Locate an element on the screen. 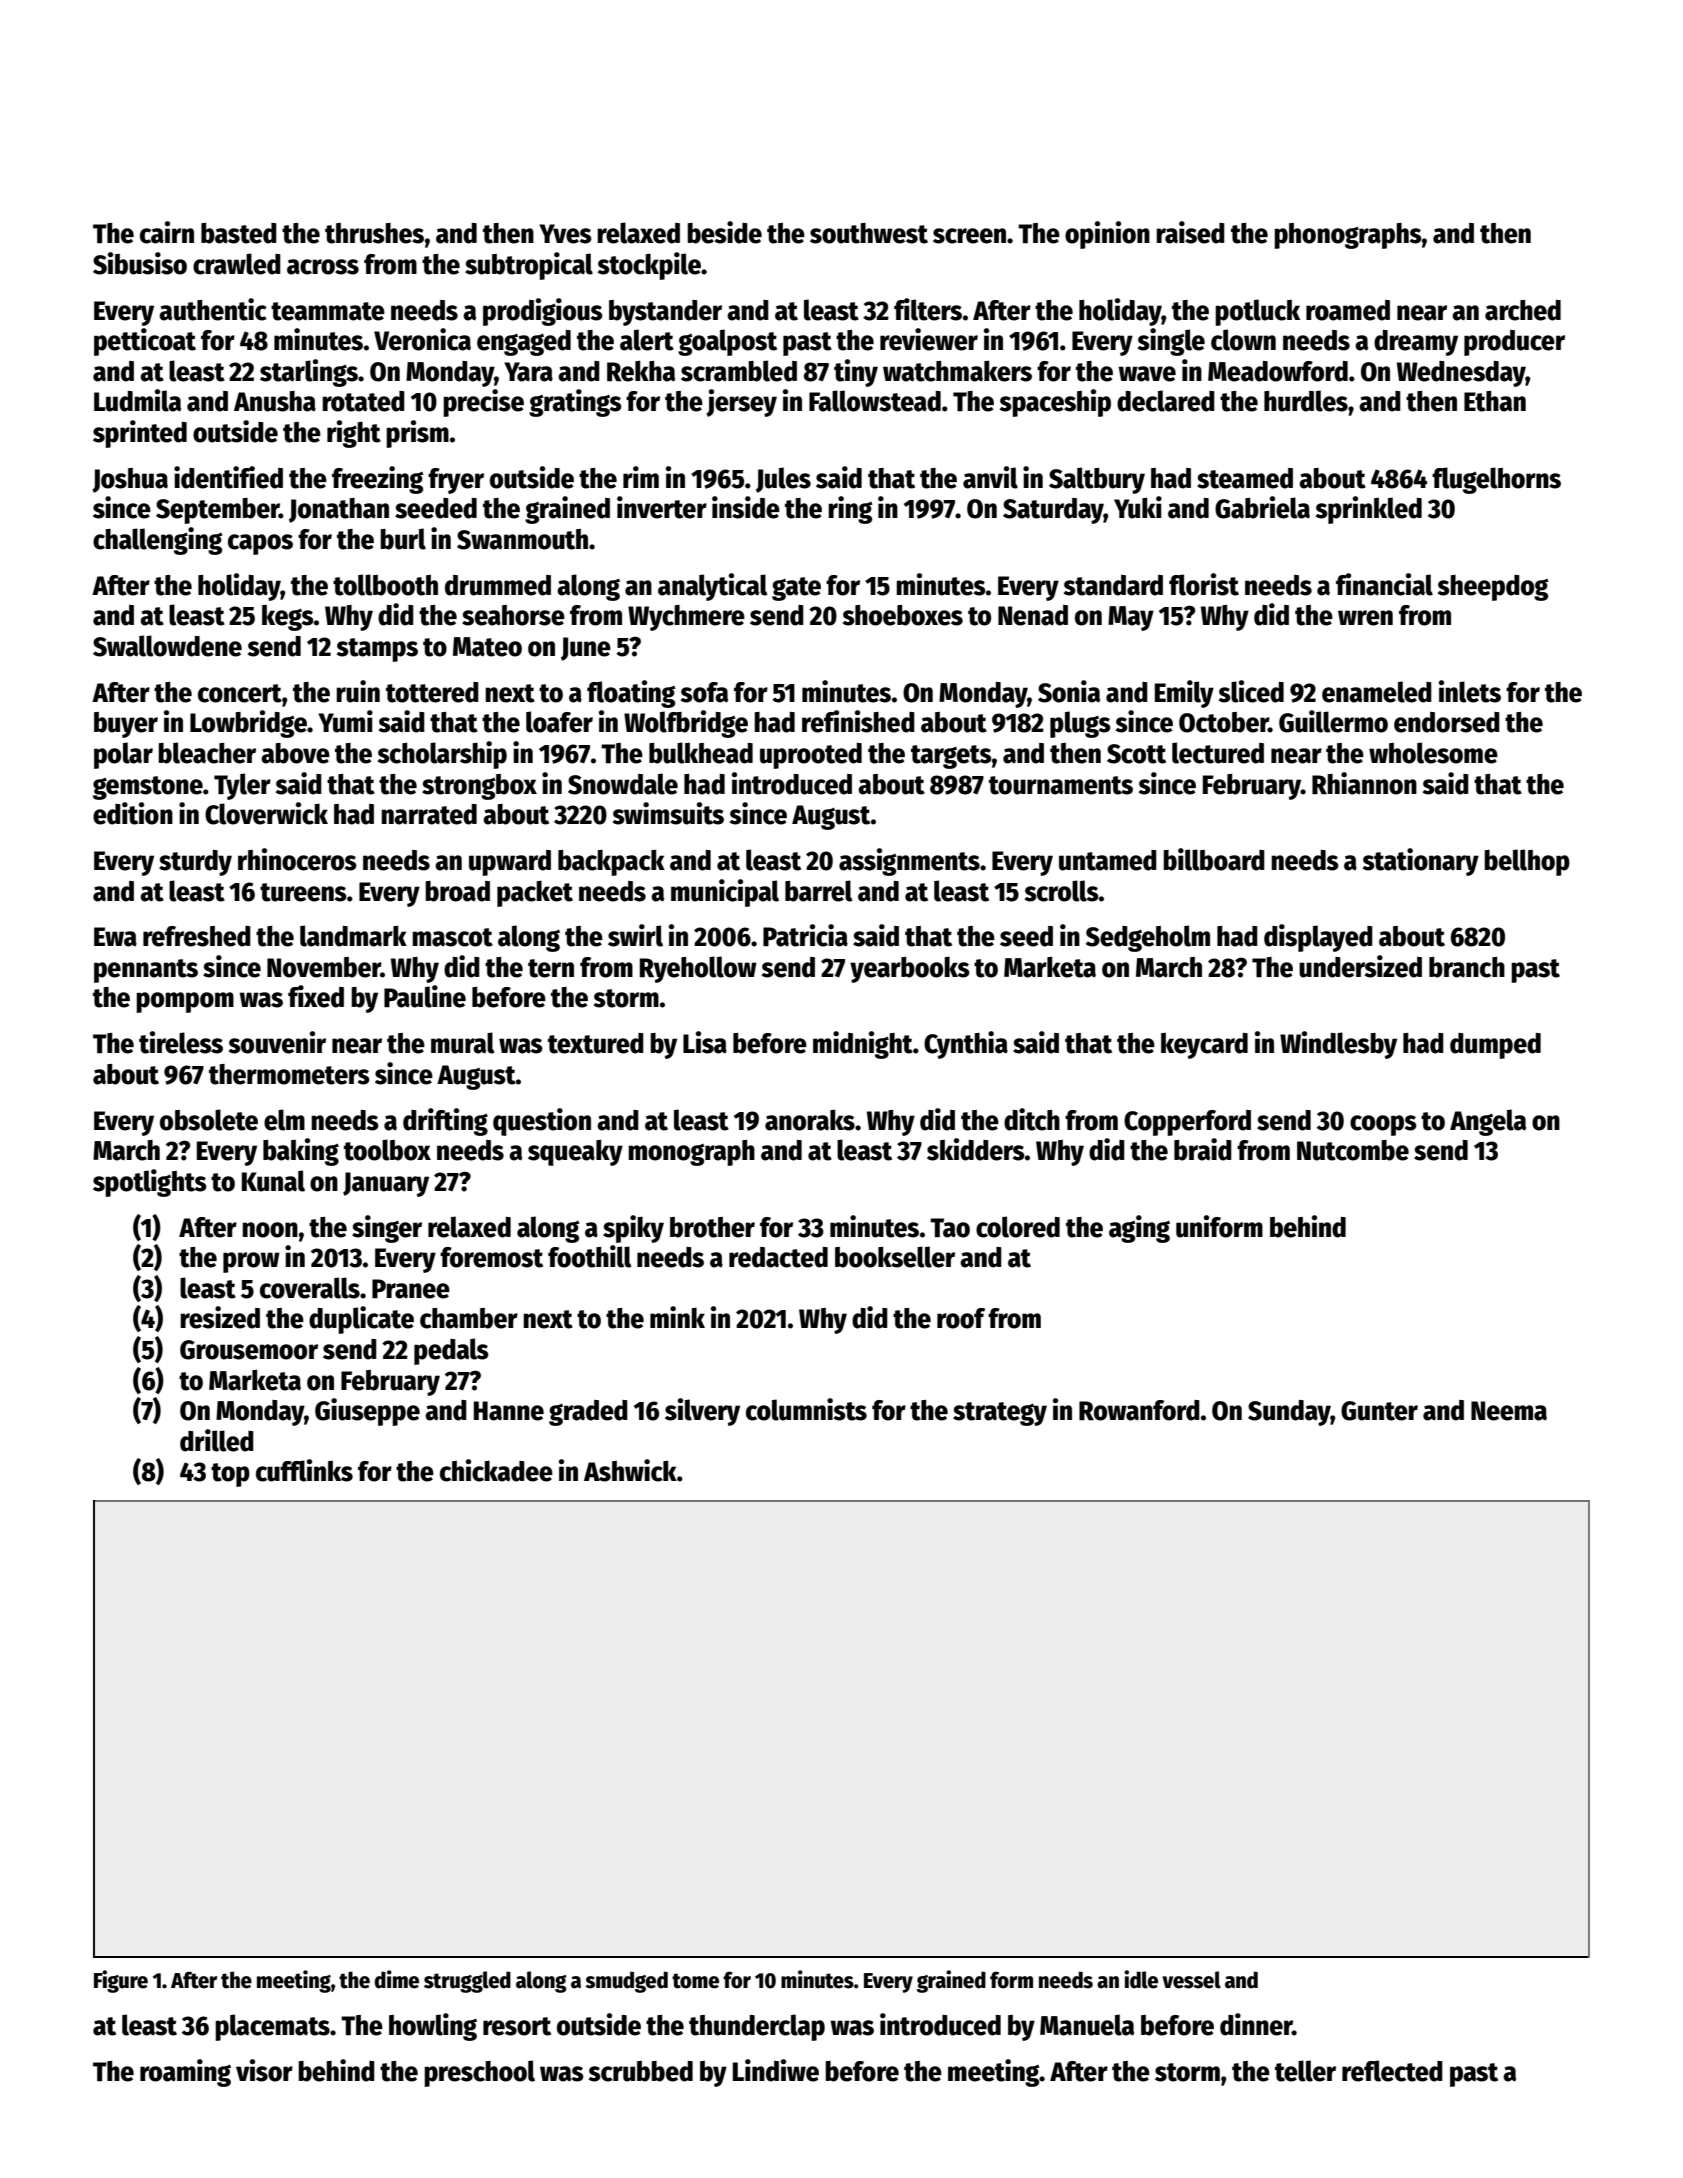 Image resolution: width=1683 pixels, height=2178 pixels. scrubbed is located at coordinates (641, 2071).
